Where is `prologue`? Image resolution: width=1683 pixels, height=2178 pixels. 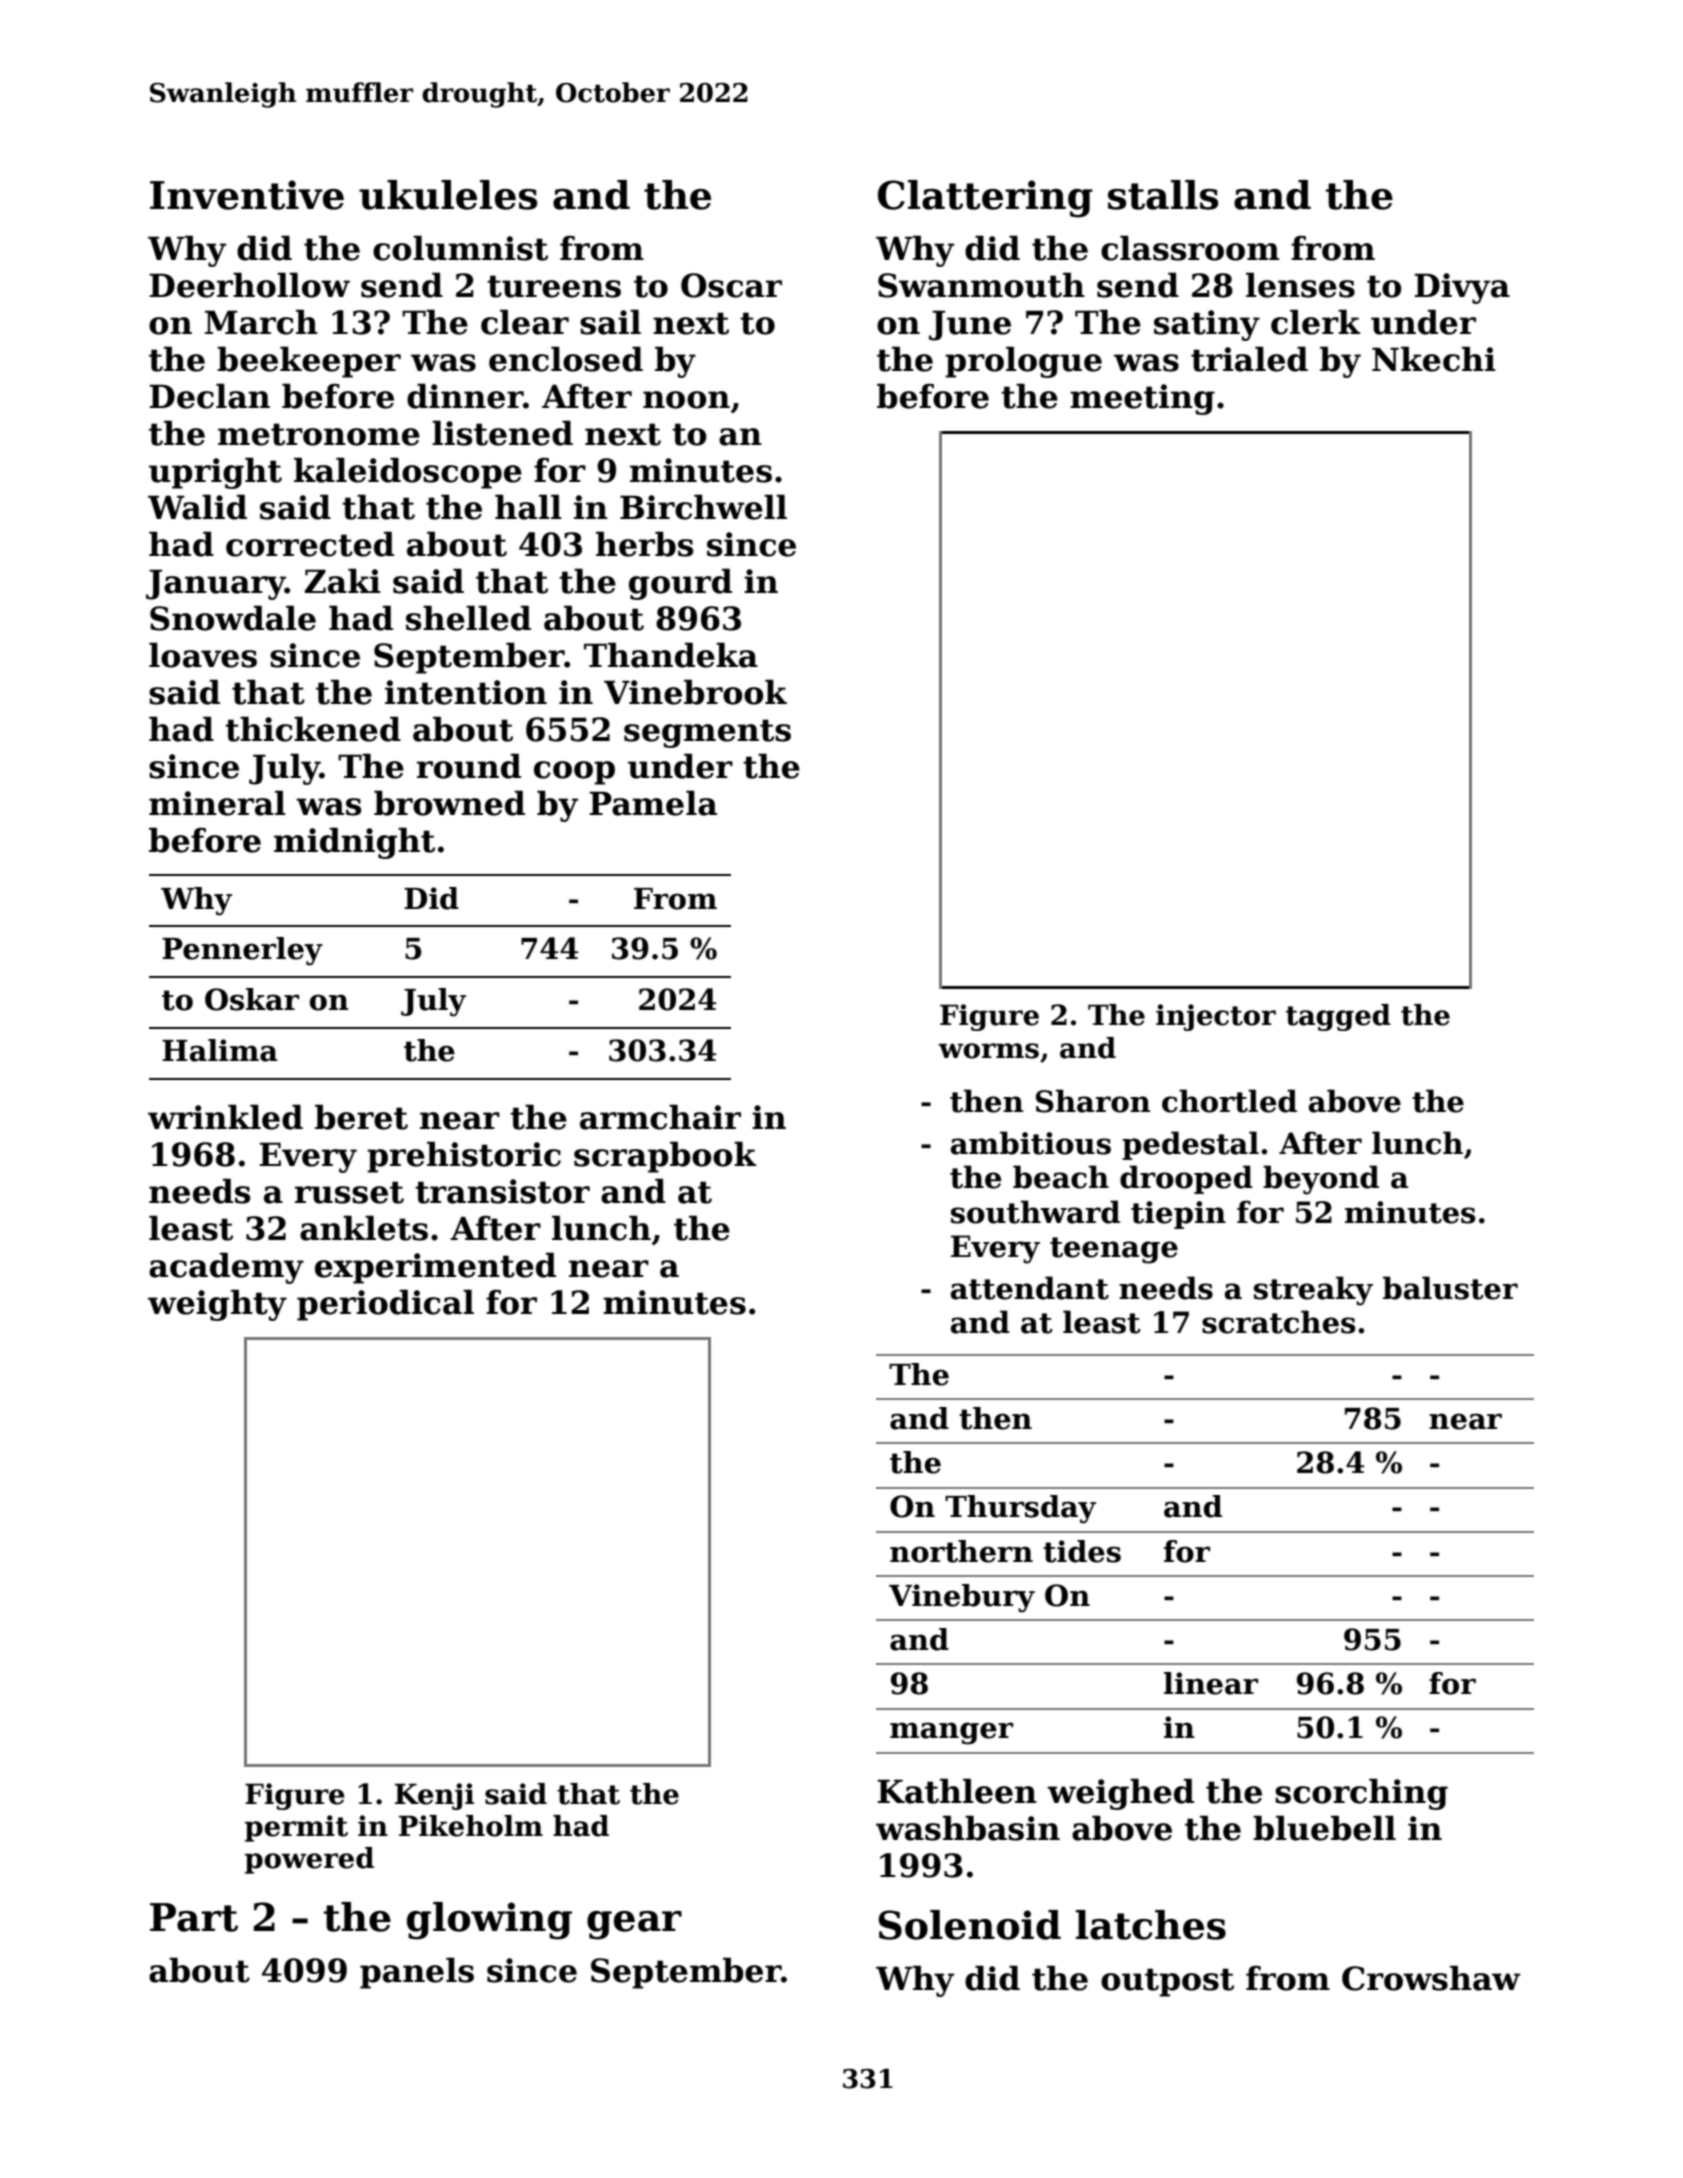
prologue is located at coordinates (1023, 362).
